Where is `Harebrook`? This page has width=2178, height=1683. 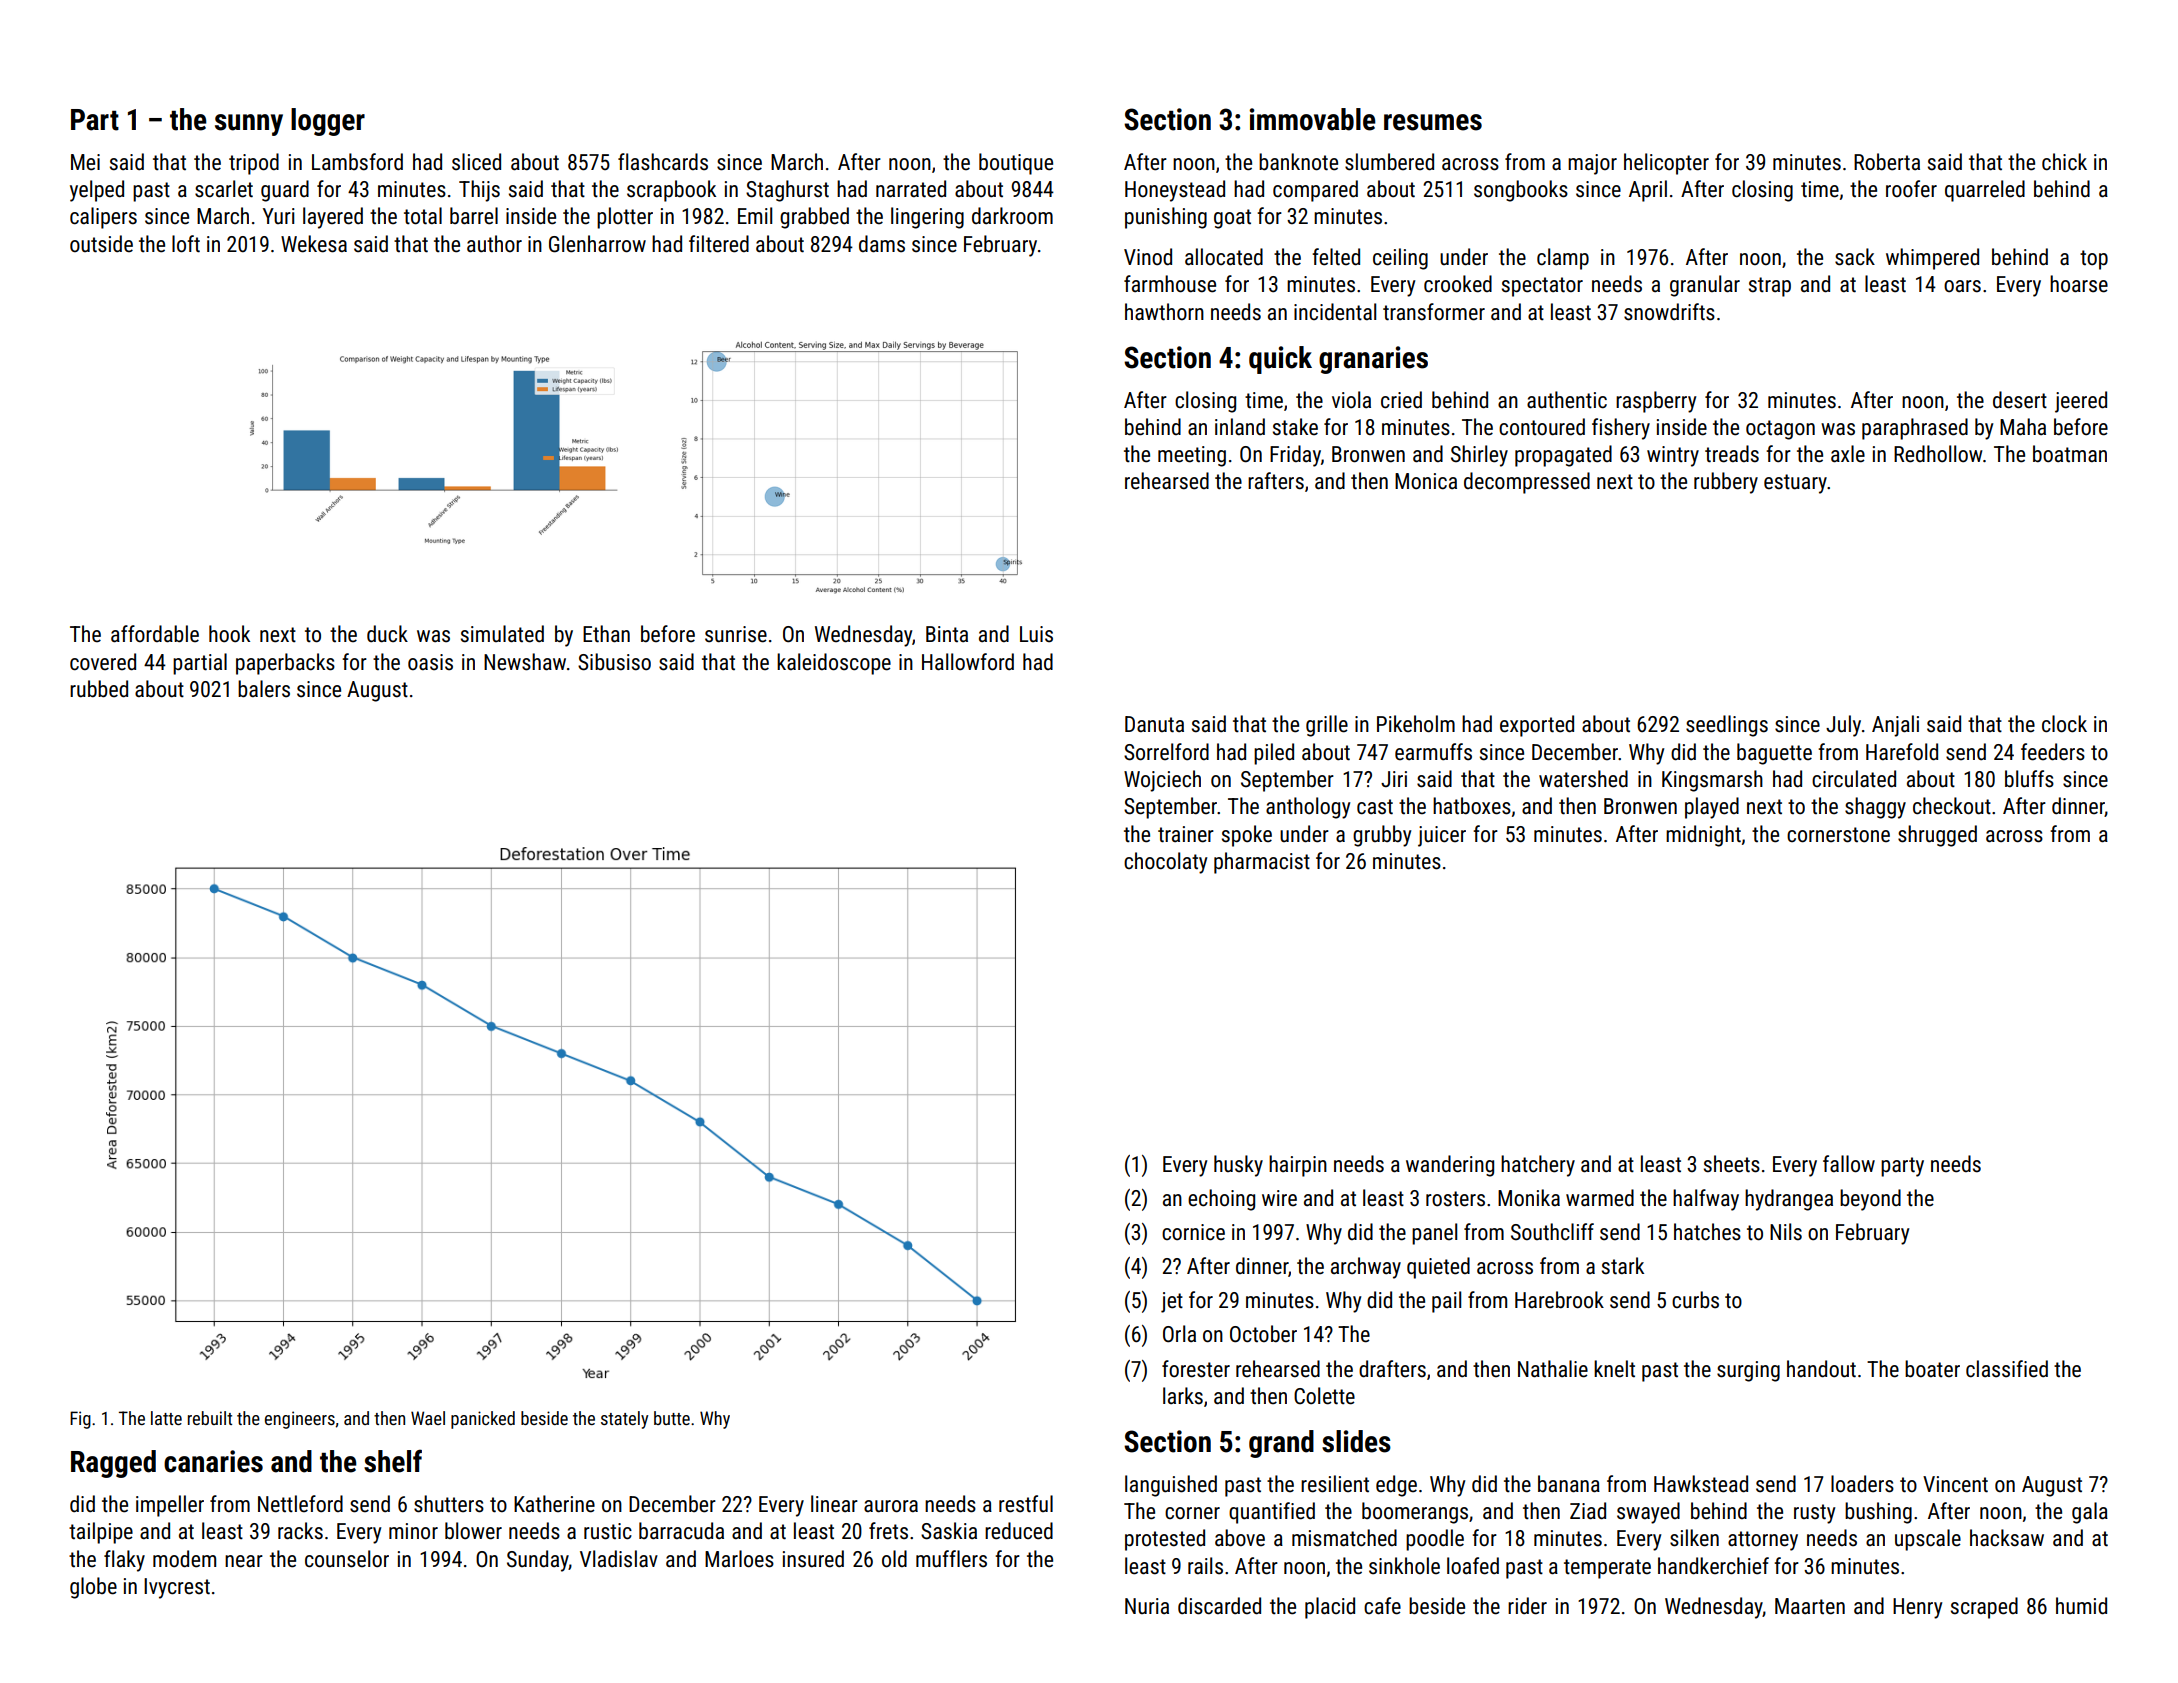
Harebrook is located at coordinates (1559, 1300).
